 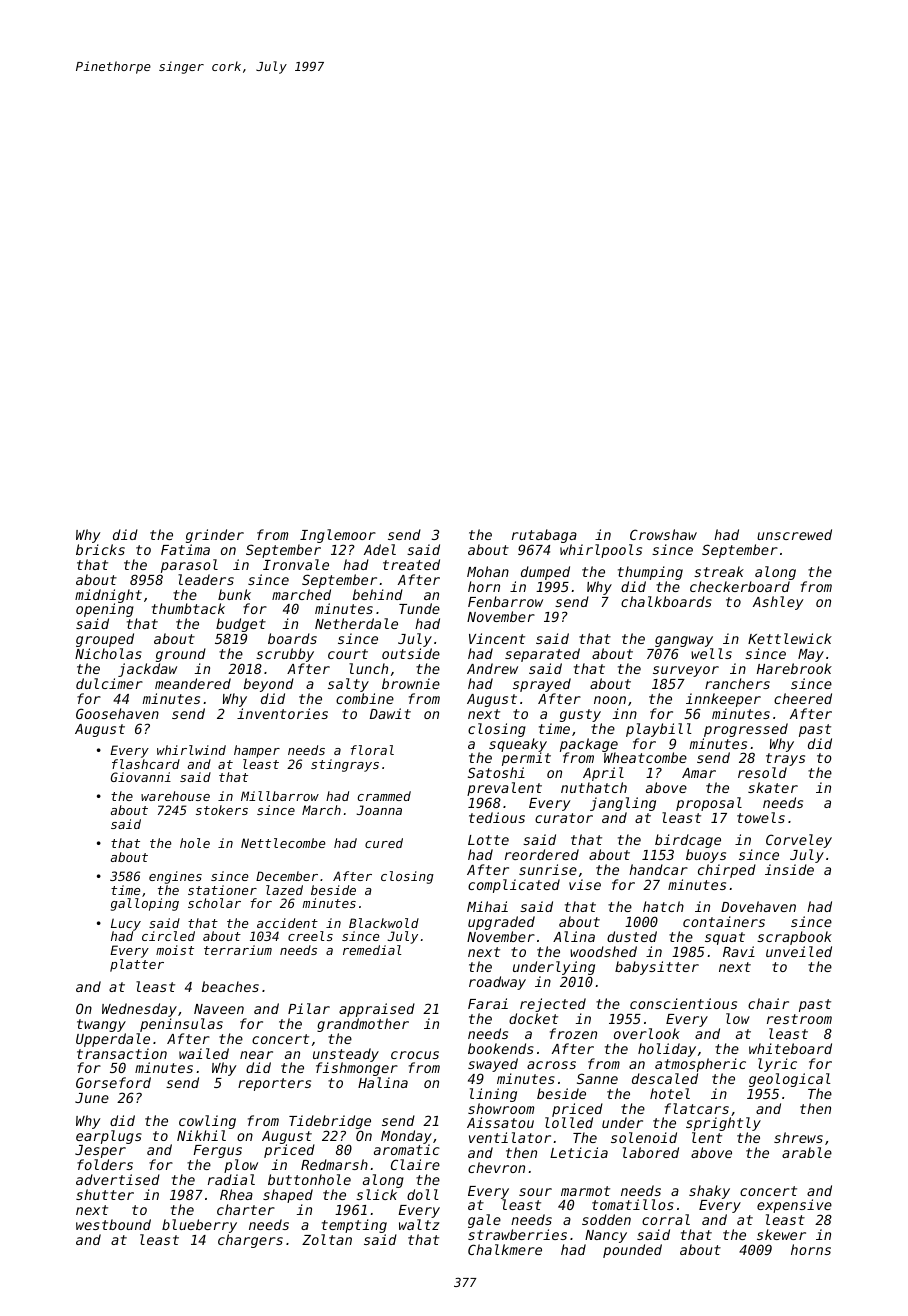 I want to click on rutabaga, so click(x=544, y=536).
